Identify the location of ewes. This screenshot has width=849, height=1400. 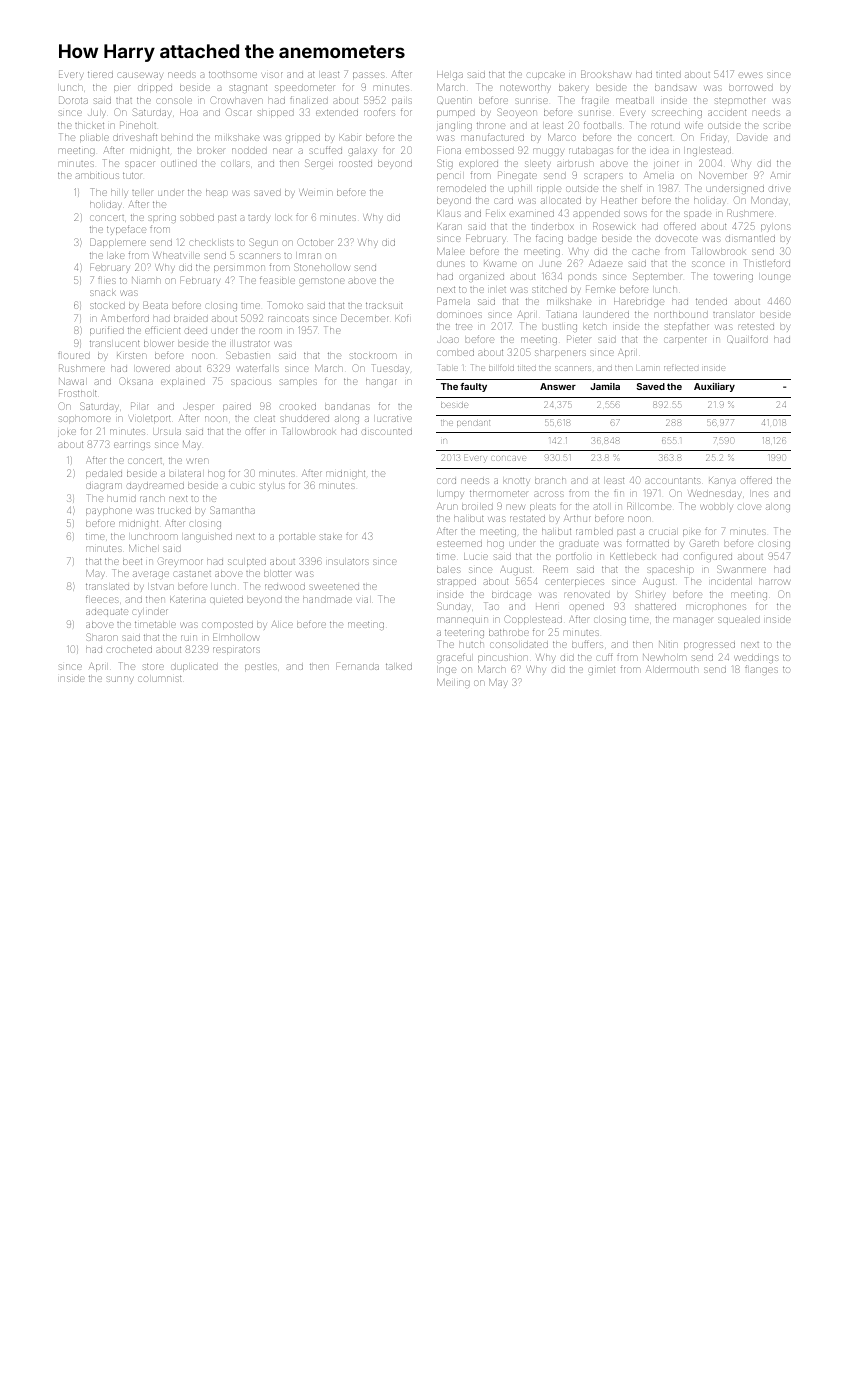
(750, 75).
